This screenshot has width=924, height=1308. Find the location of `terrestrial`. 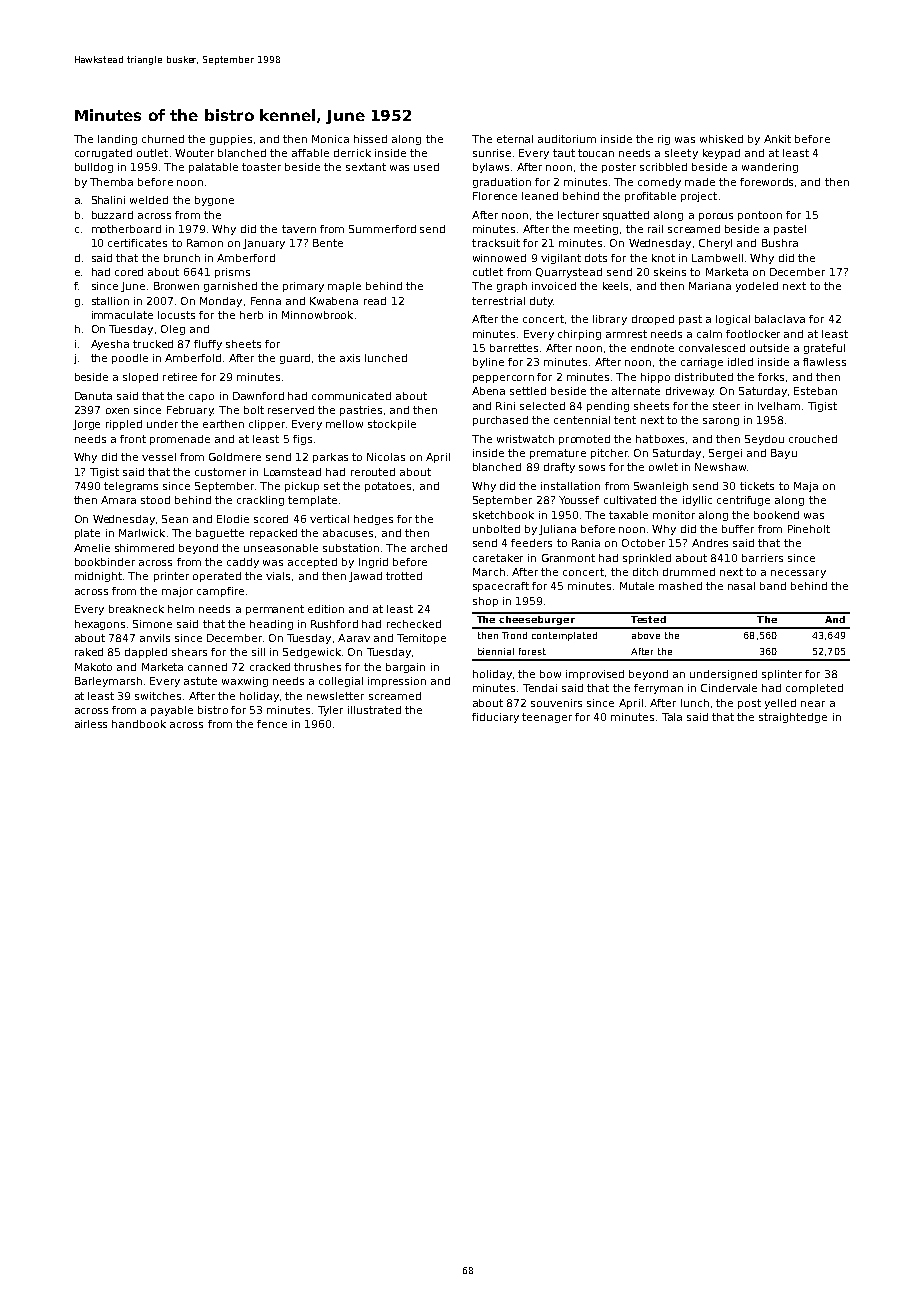

terrestrial is located at coordinates (498, 301).
